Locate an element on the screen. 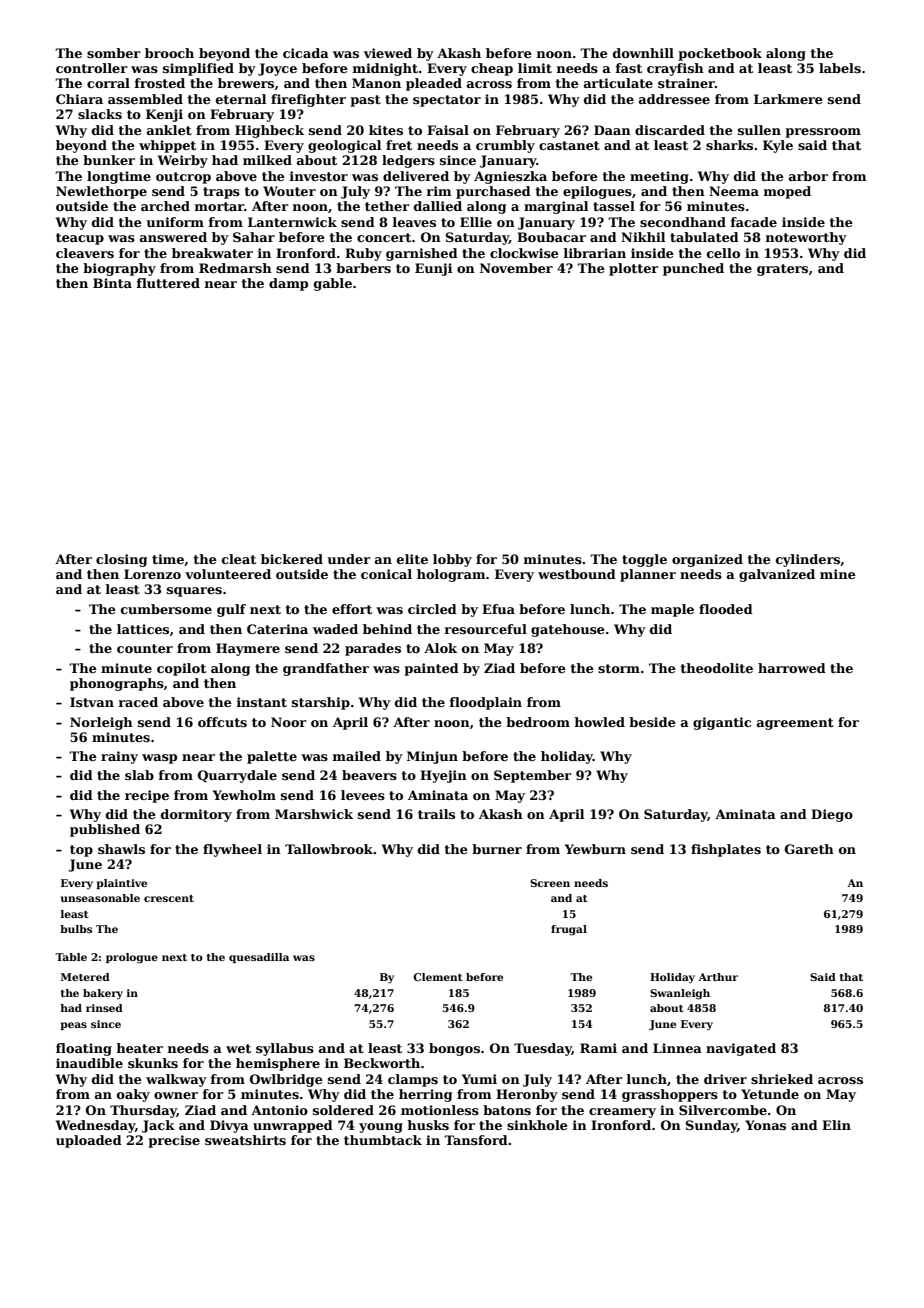 Image resolution: width=924 pixels, height=1308 pixels. organized is located at coordinates (707, 560).
